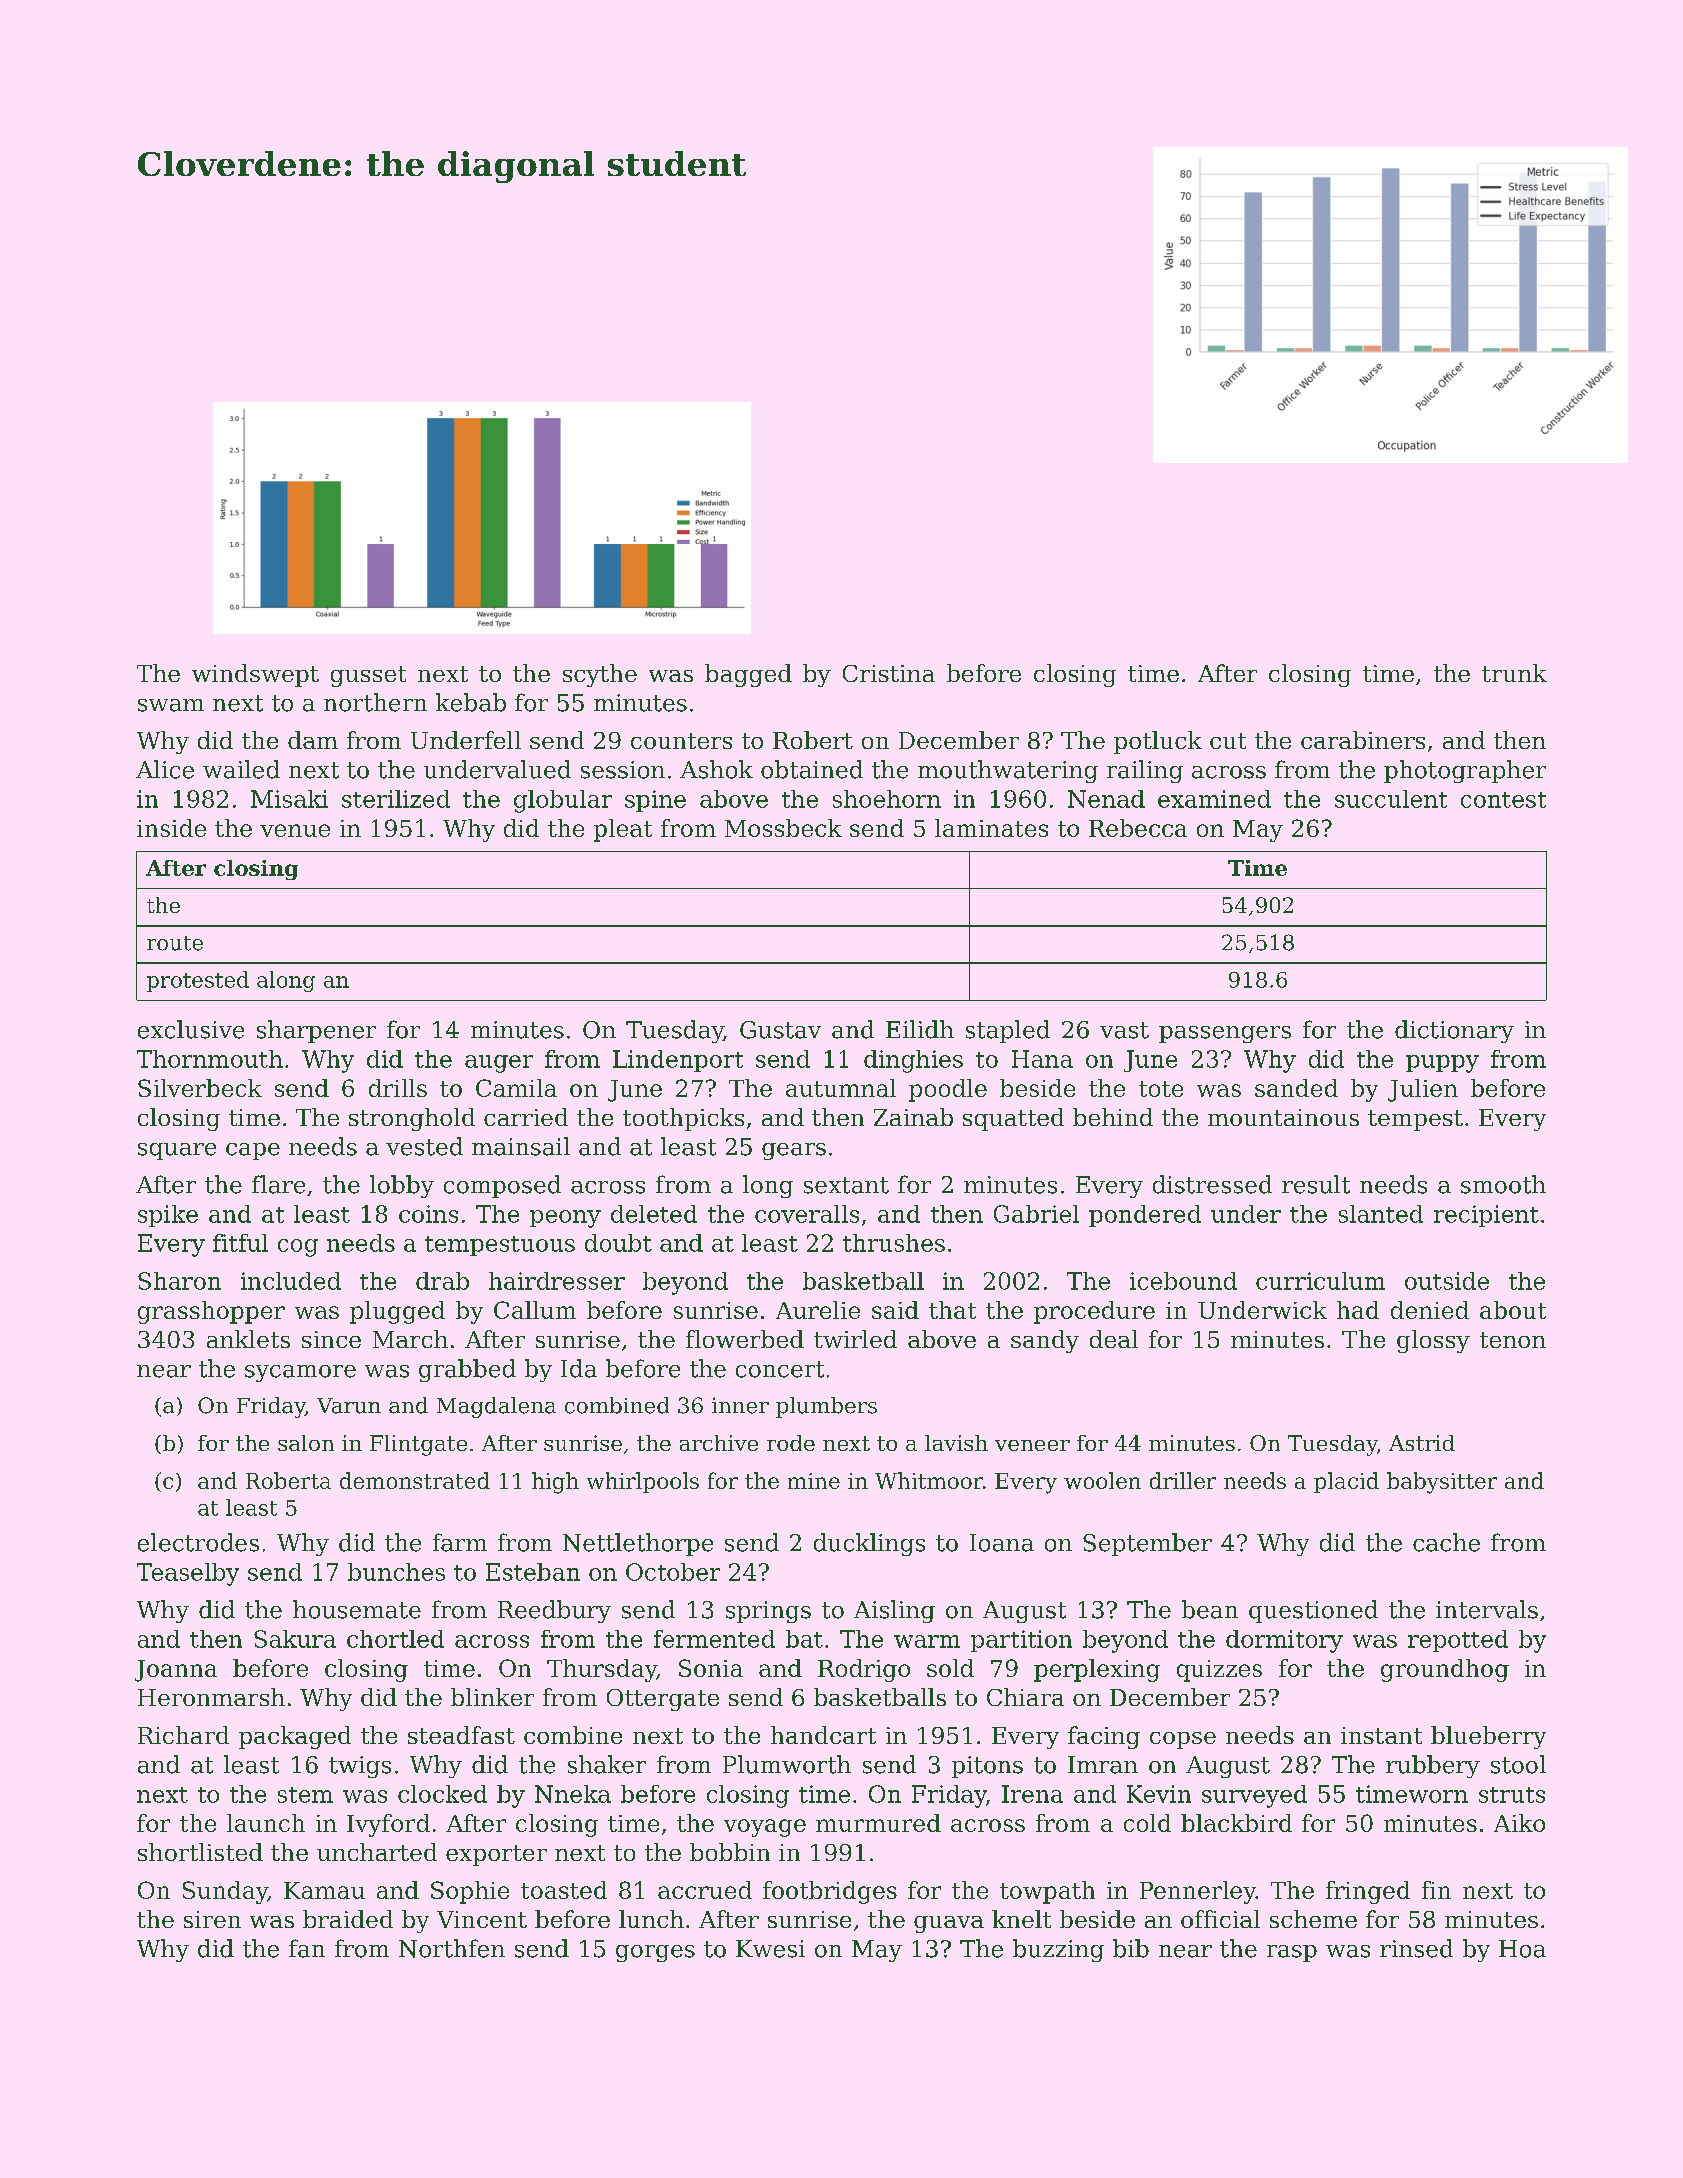 The height and width of the screenshot is (2178, 1683). What do you see at coordinates (212, 1919) in the screenshot?
I see `siren` at bounding box center [212, 1919].
